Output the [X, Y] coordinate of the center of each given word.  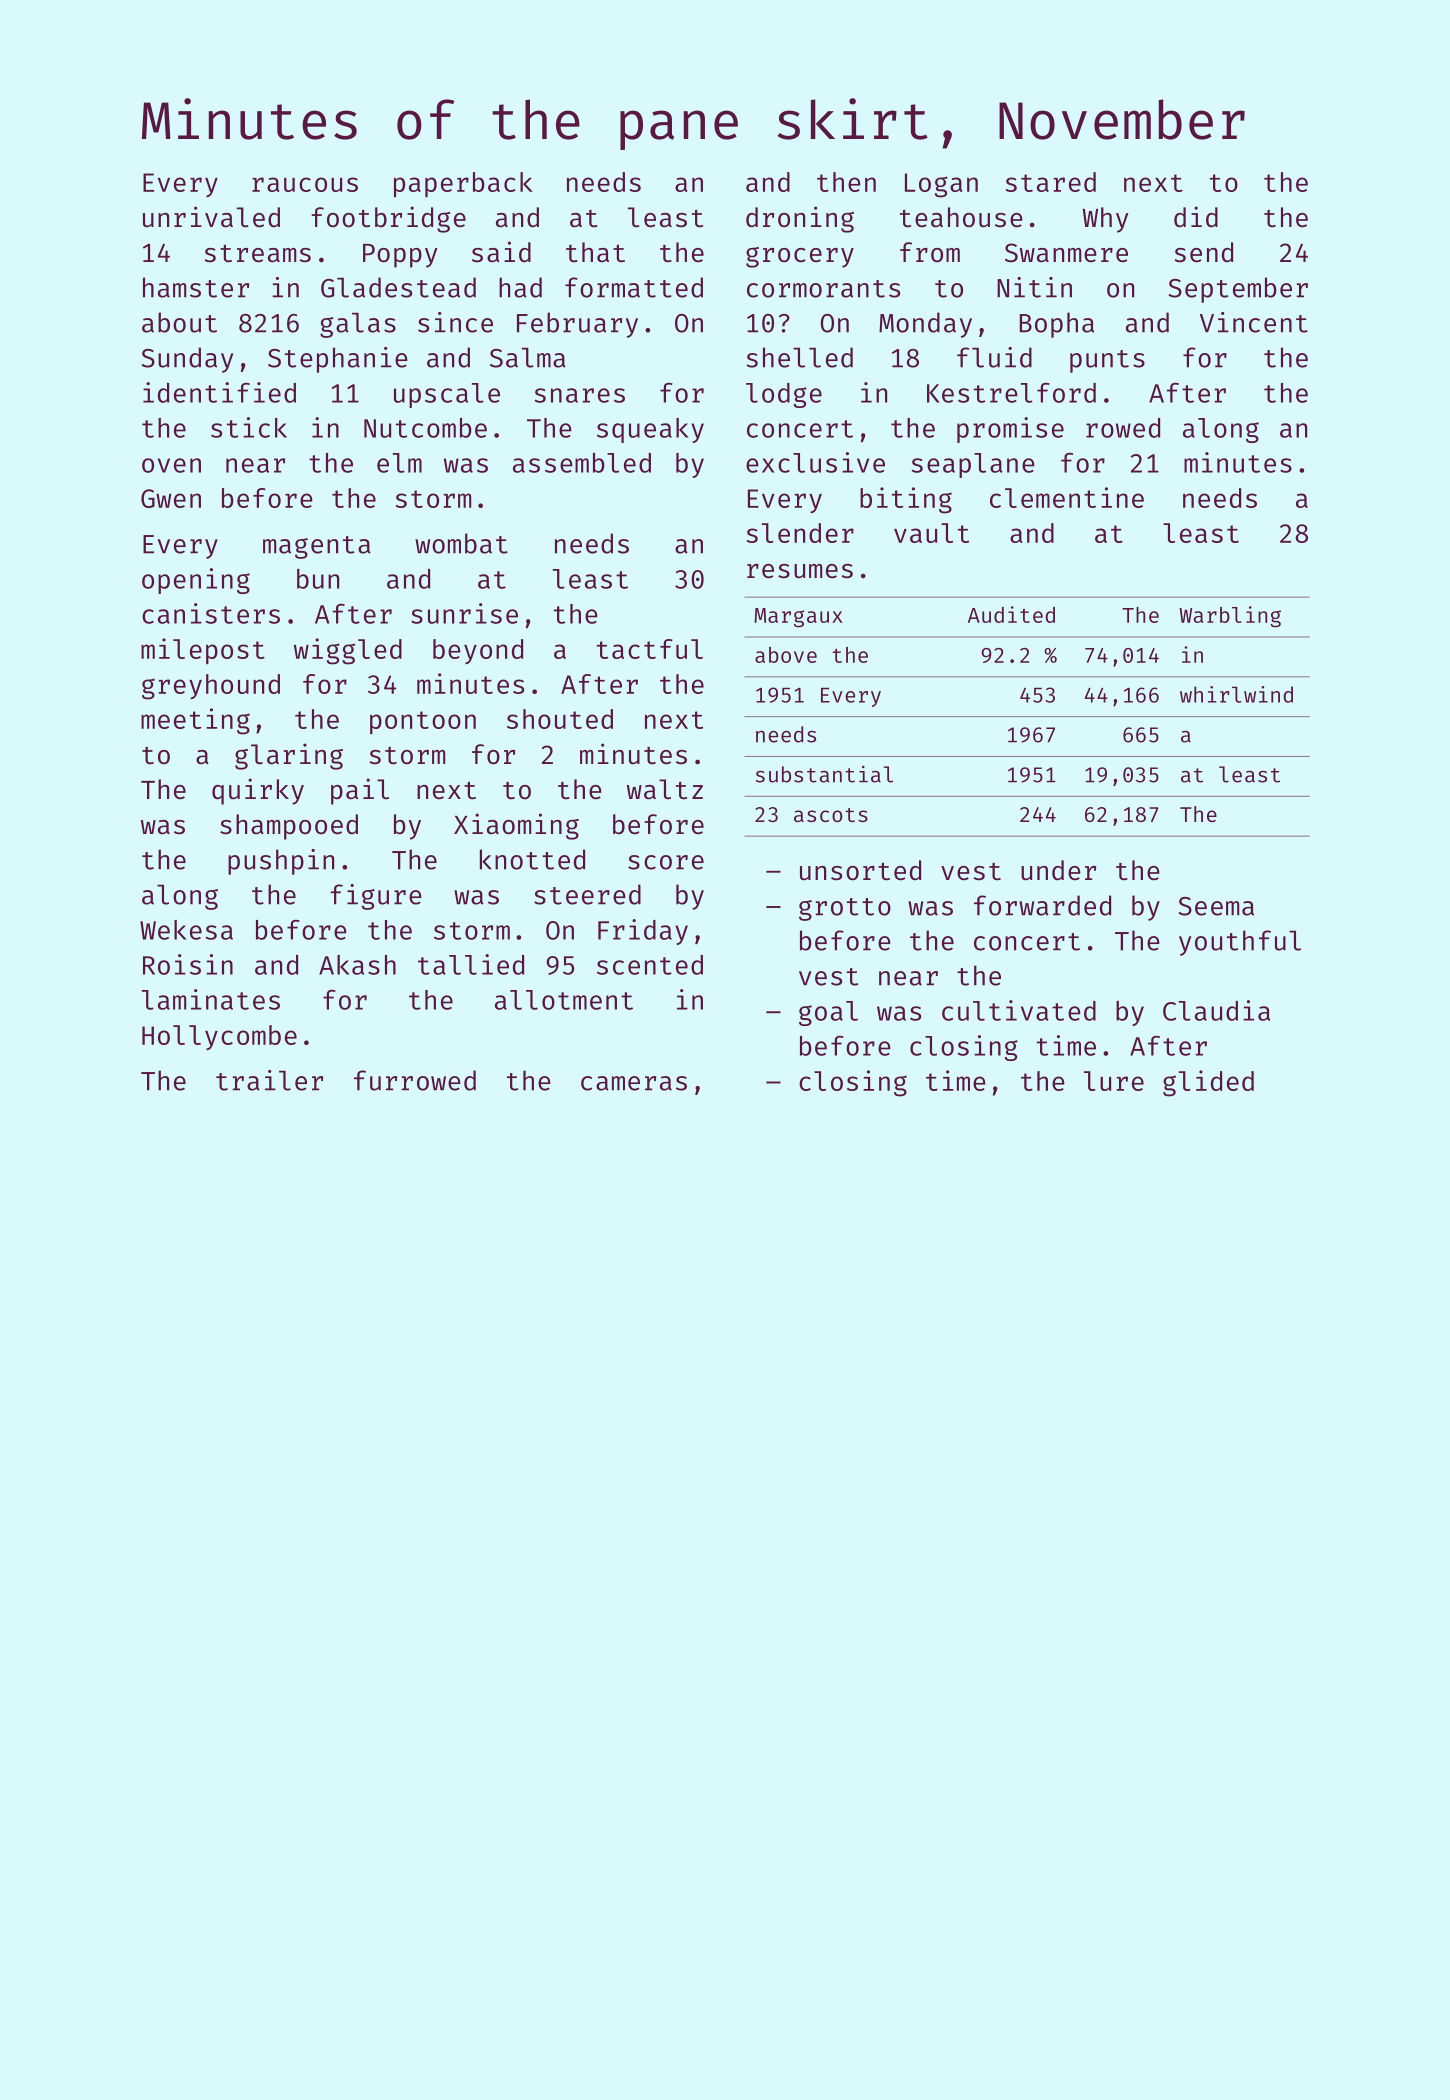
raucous [305, 184]
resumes [800, 571]
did [1196, 217]
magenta [317, 547]
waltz [665, 789]
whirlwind [1236, 694]
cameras [634, 1083]
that [595, 252]
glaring [289, 756]
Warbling [1230, 617]
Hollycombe [219, 1037]
